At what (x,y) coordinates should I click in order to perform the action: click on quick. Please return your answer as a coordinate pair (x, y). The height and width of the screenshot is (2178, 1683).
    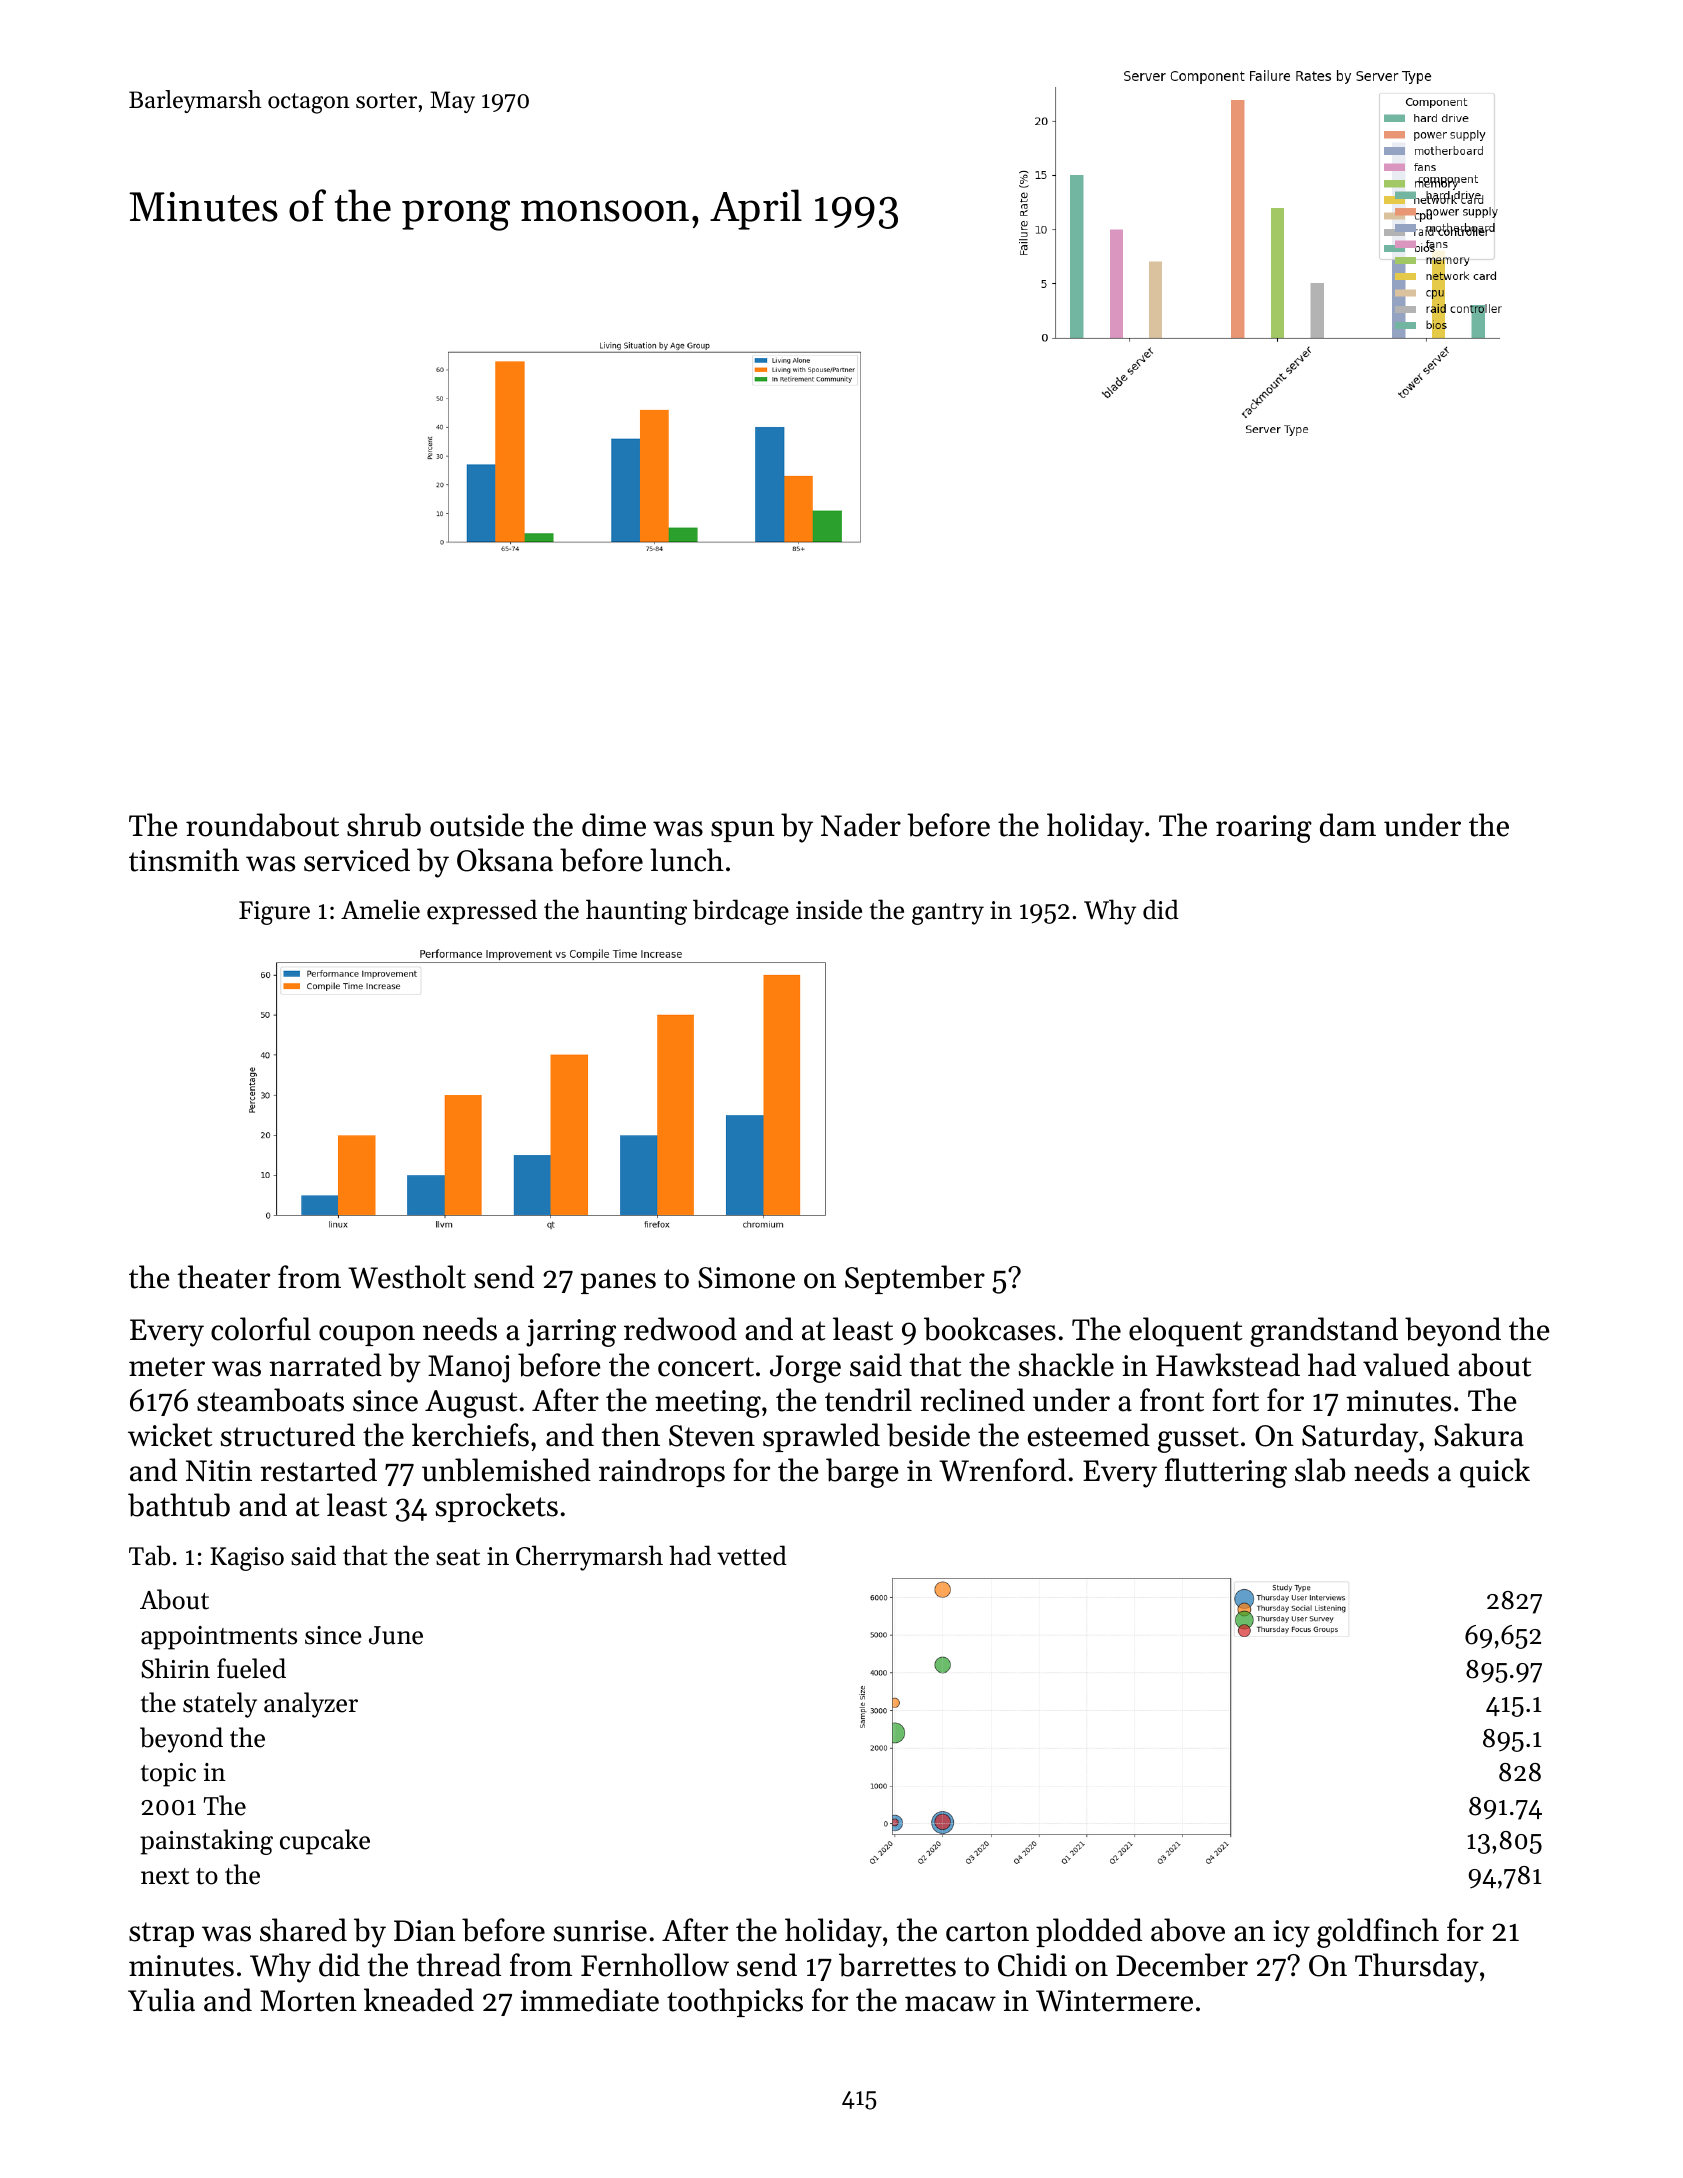
    Looking at the image, I should click on (1495, 1473).
